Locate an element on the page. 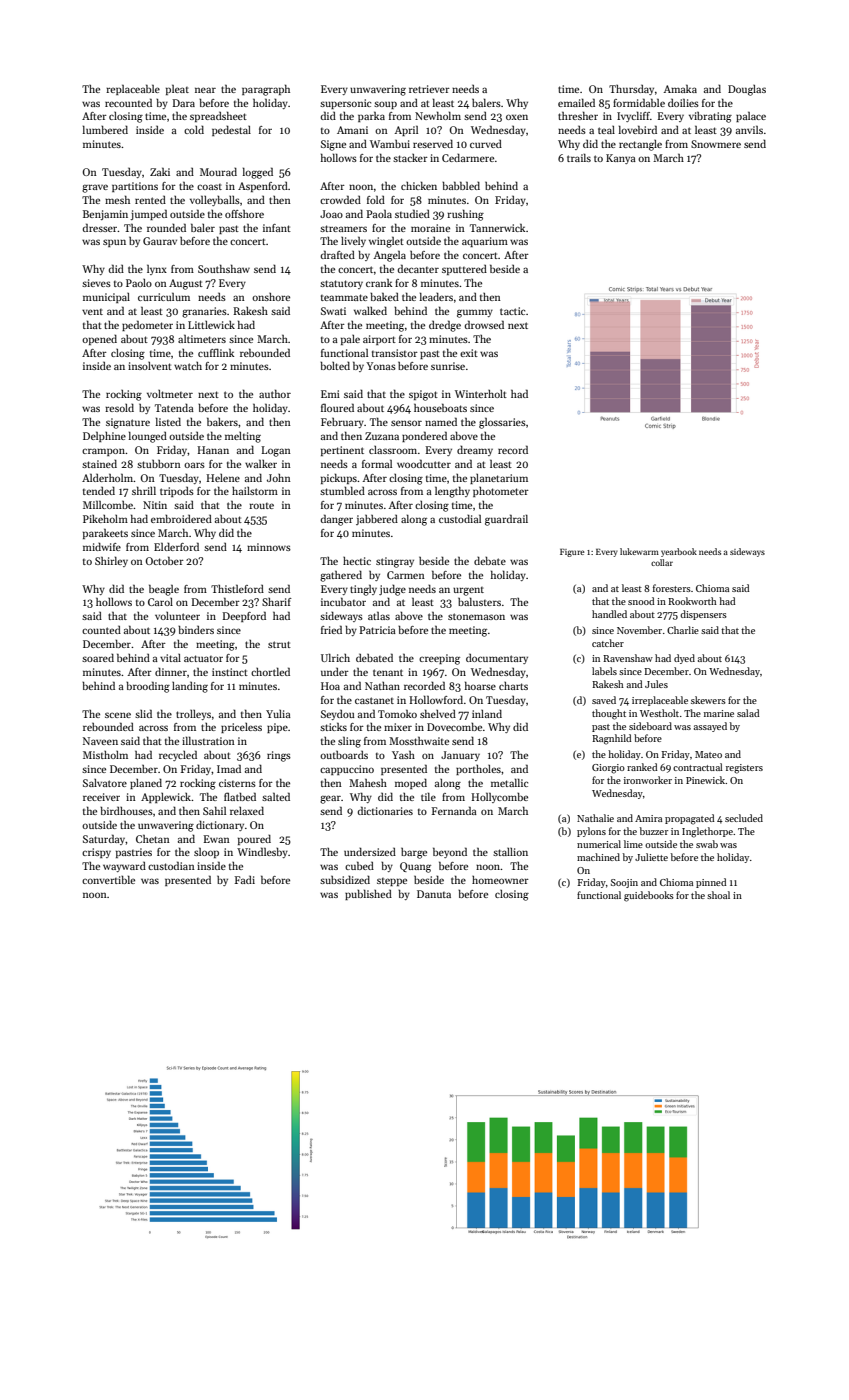  volleyballs is located at coordinates (215, 200).
